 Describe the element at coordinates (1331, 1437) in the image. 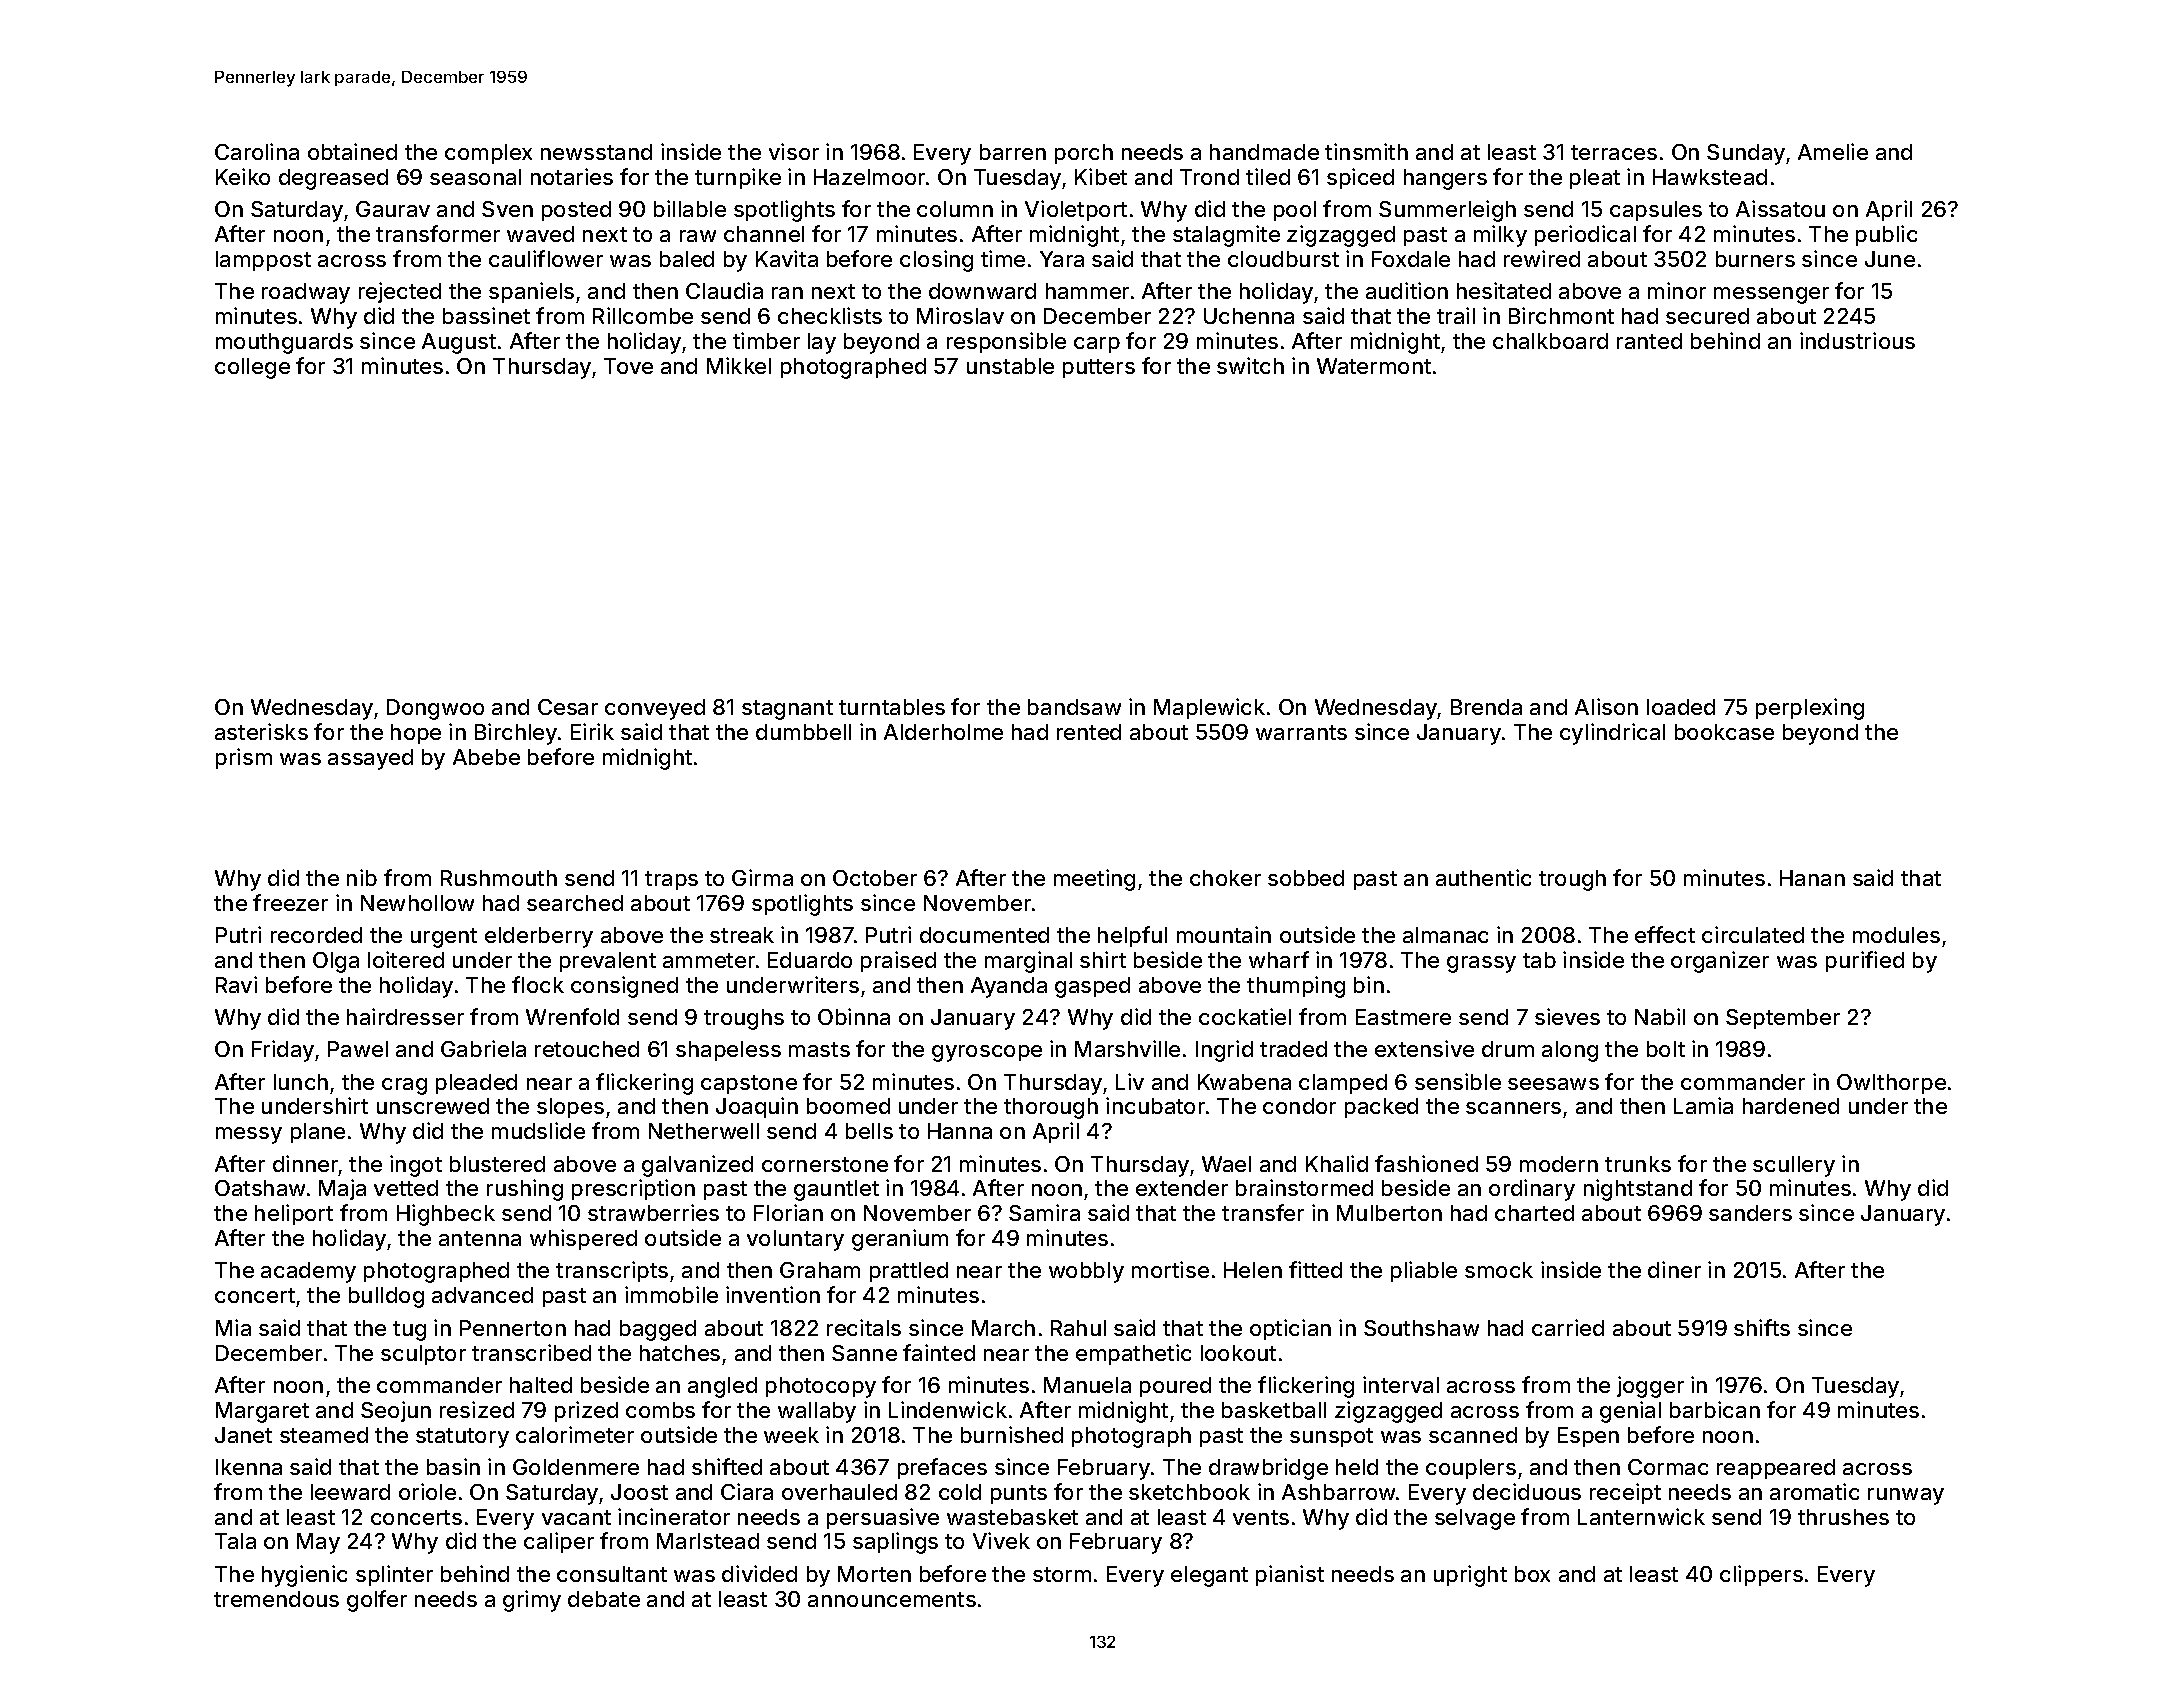

I see `sunspot` at that location.
